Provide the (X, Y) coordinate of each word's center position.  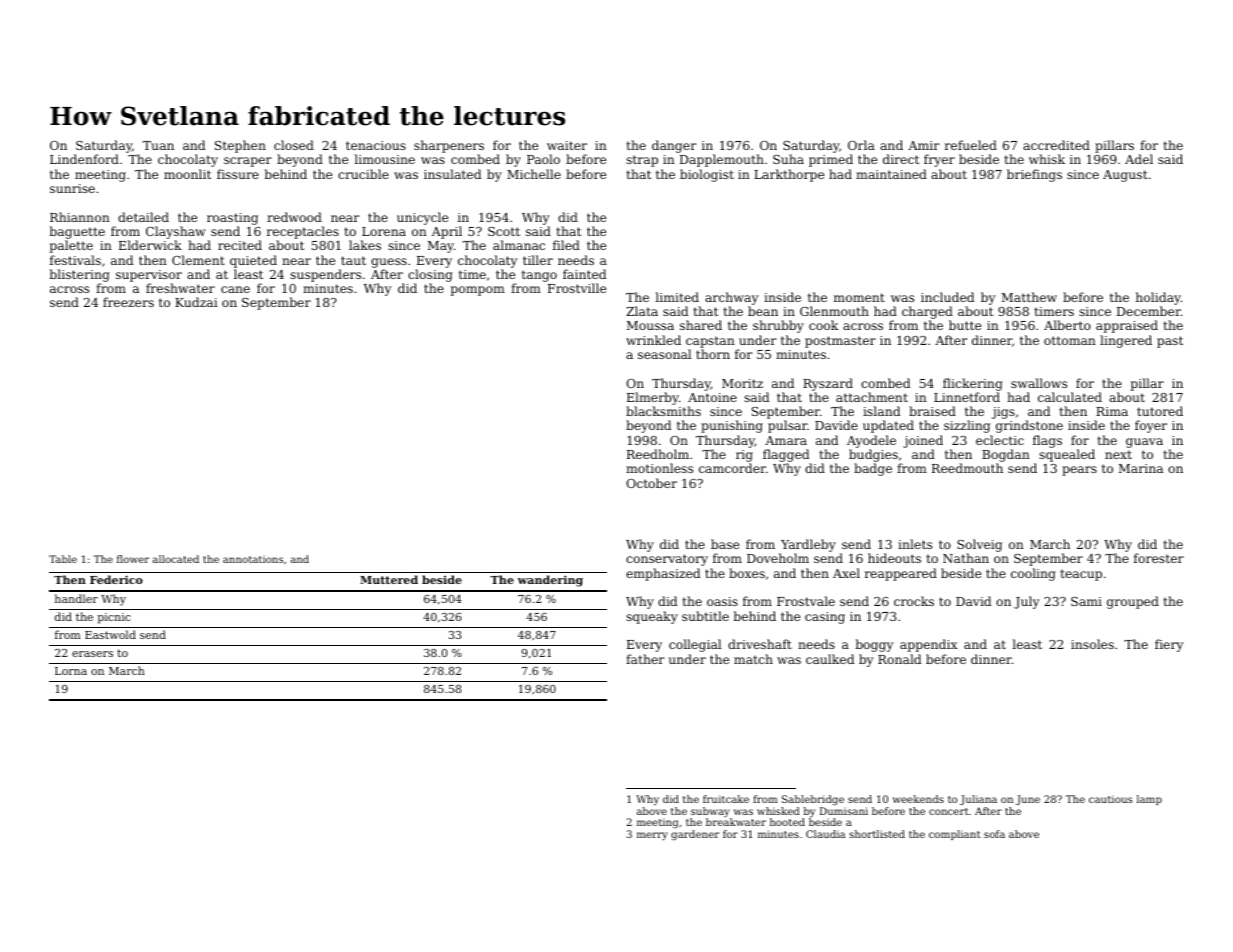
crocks (914, 601)
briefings (1034, 175)
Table (63, 559)
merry (652, 836)
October (651, 483)
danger (674, 146)
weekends (918, 799)
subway (710, 812)
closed (294, 145)
